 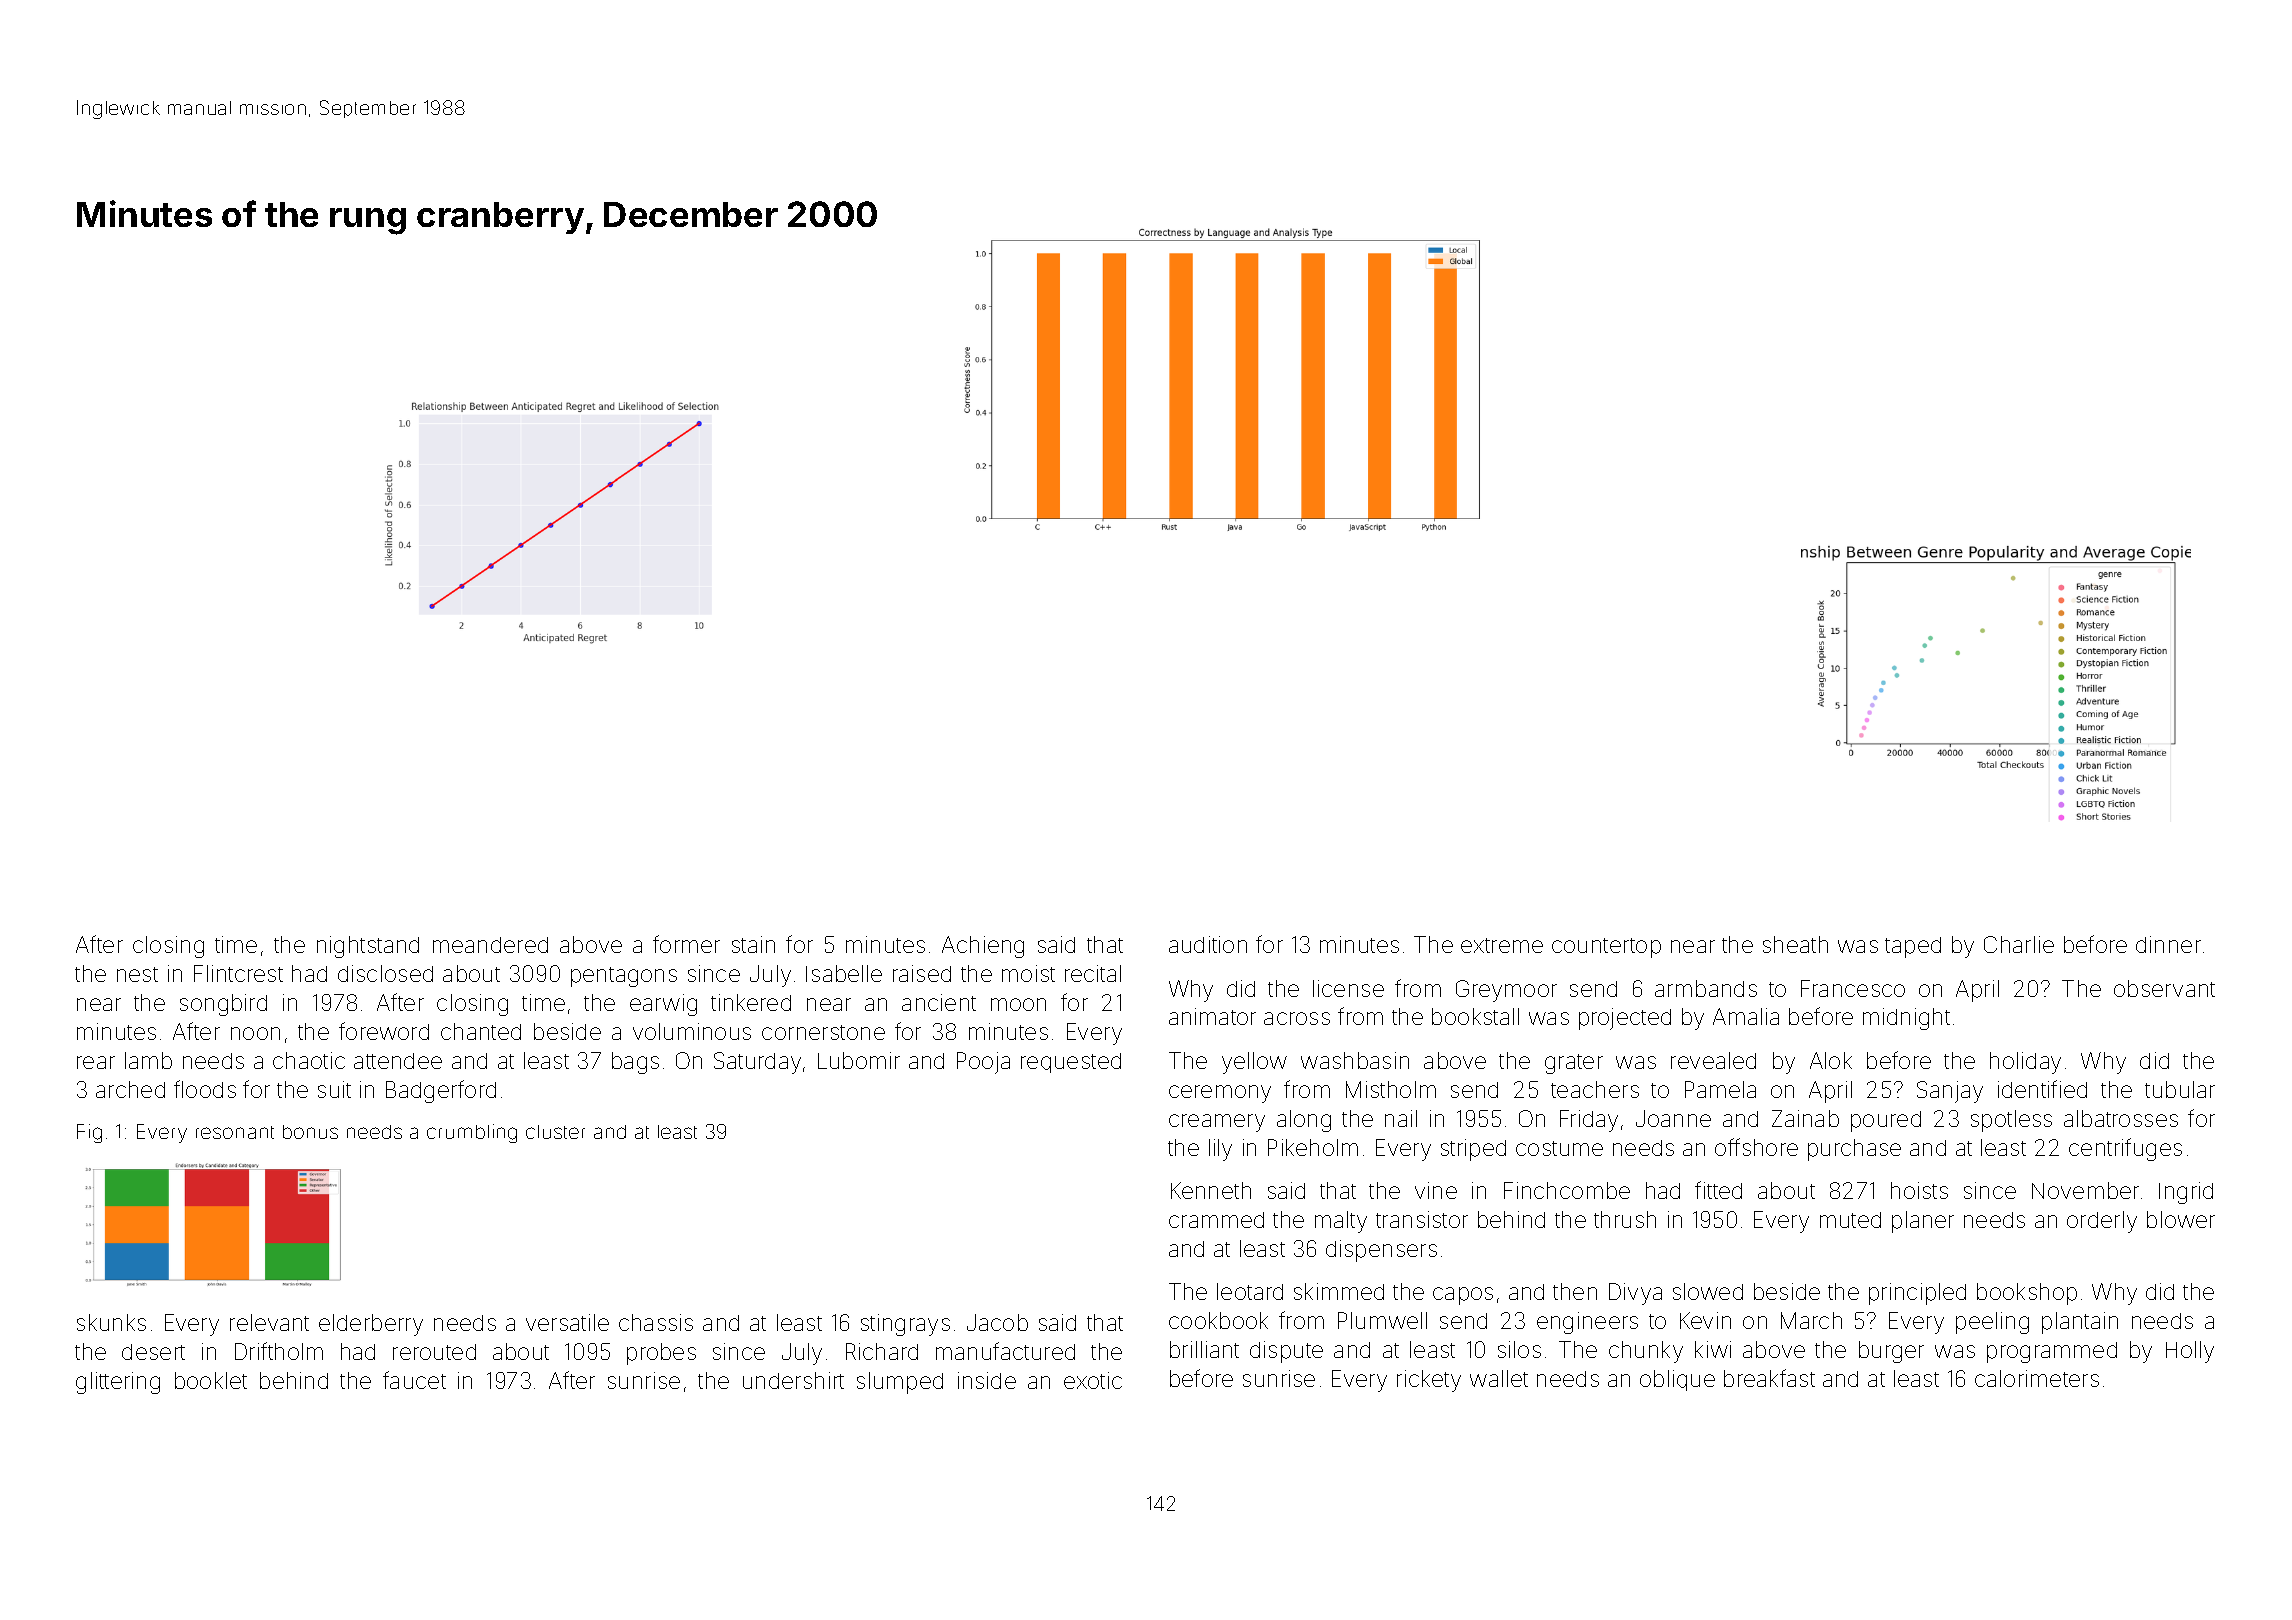 What do you see at coordinates (1220, 1150) in the image?
I see `lily` at bounding box center [1220, 1150].
